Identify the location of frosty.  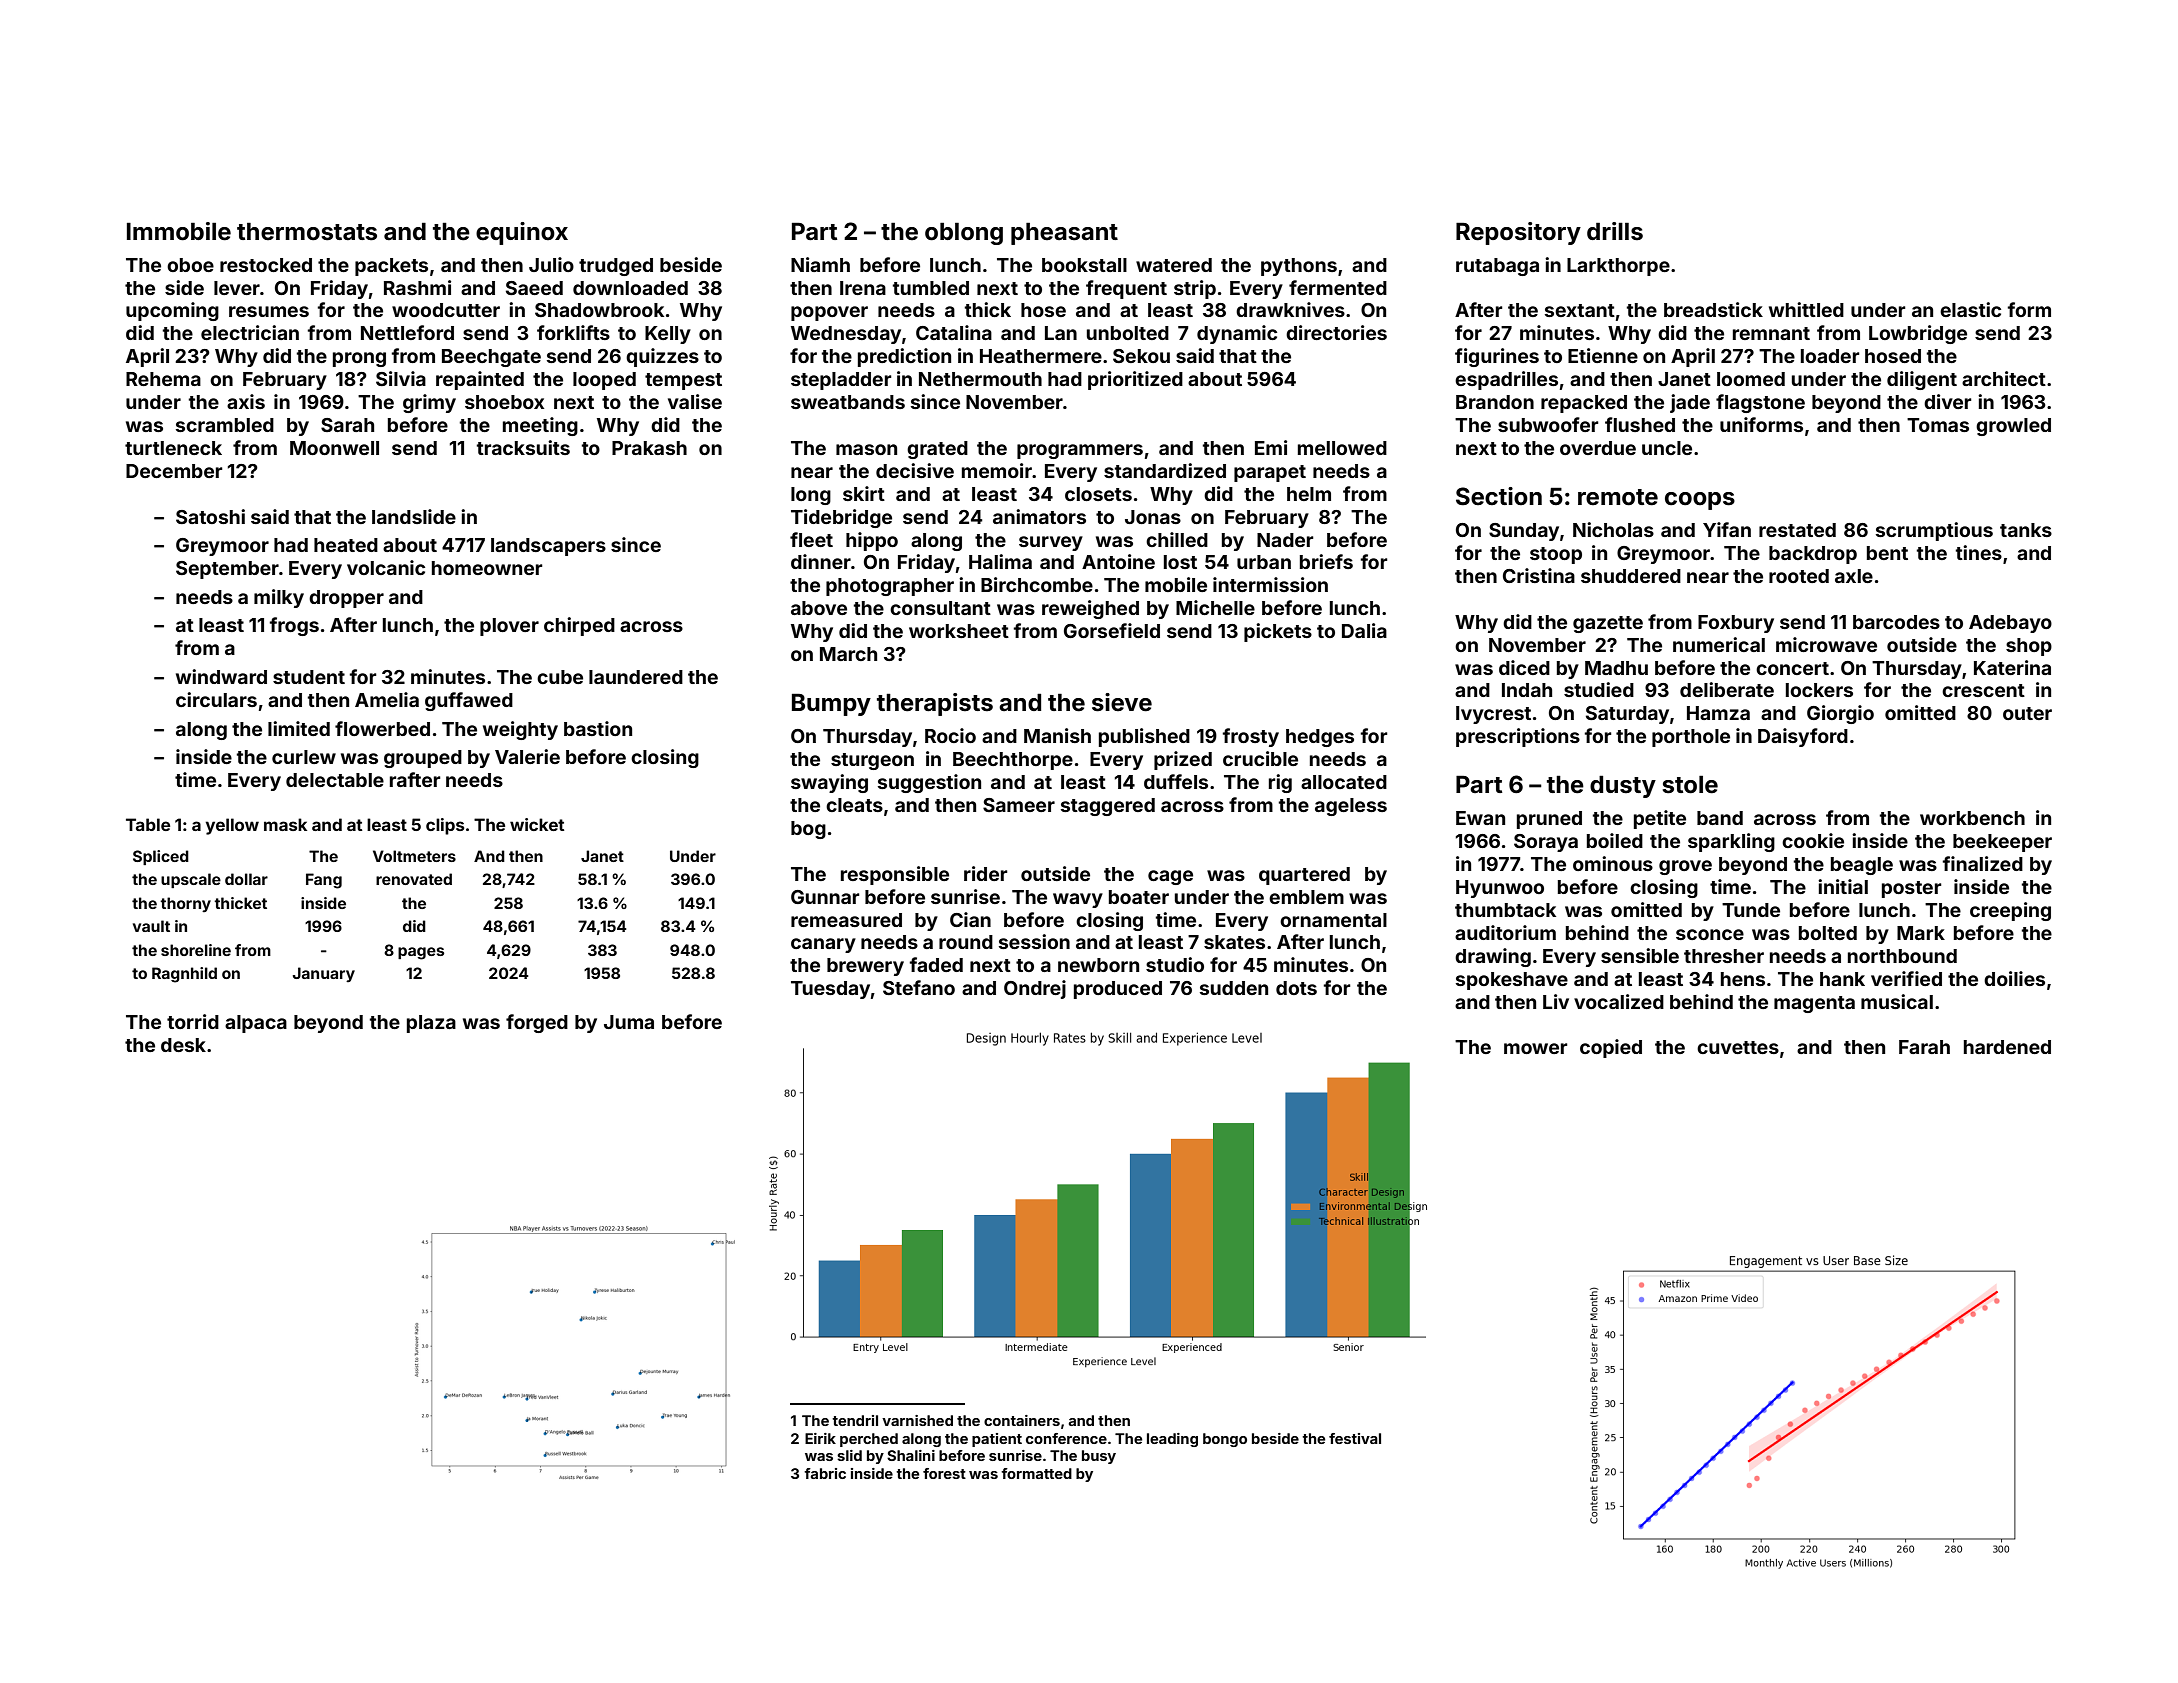
(1251, 737).
